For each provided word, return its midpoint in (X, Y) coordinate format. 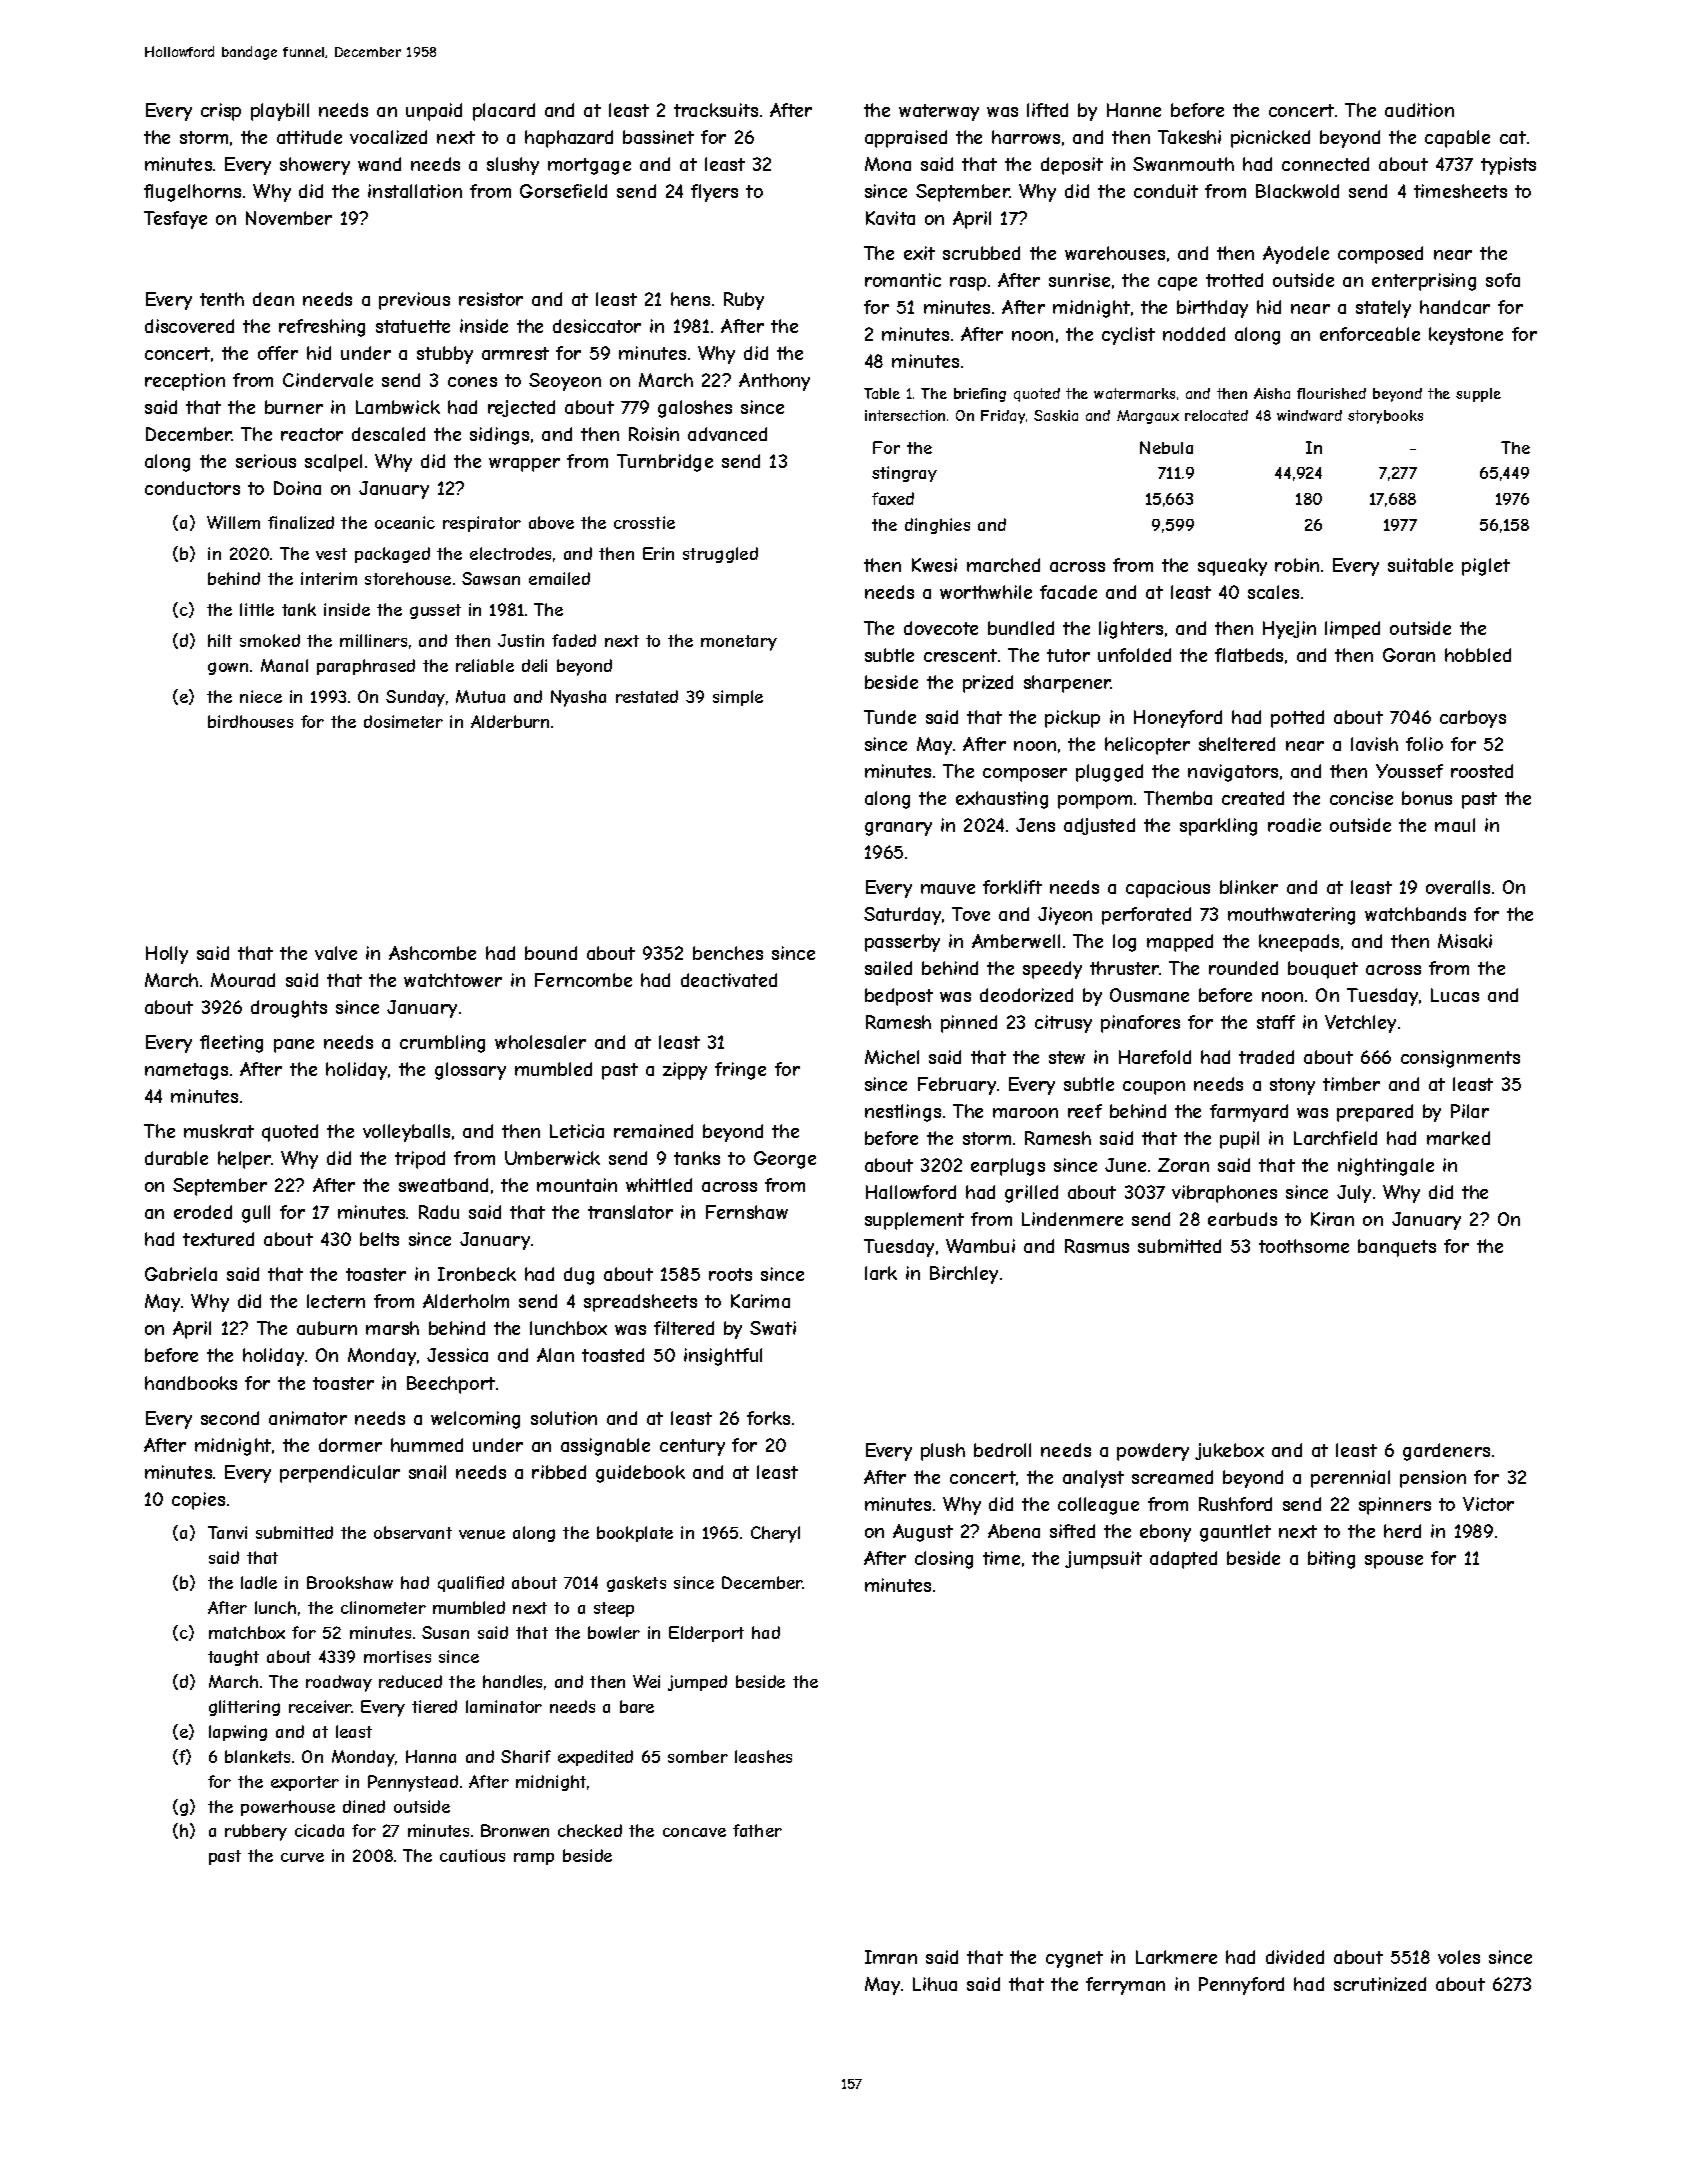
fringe (740, 1071)
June (1125, 1165)
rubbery (256, 1832)
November (289, 218)
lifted (1047, 110)
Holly (167, 955)
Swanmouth (1183, 164)
